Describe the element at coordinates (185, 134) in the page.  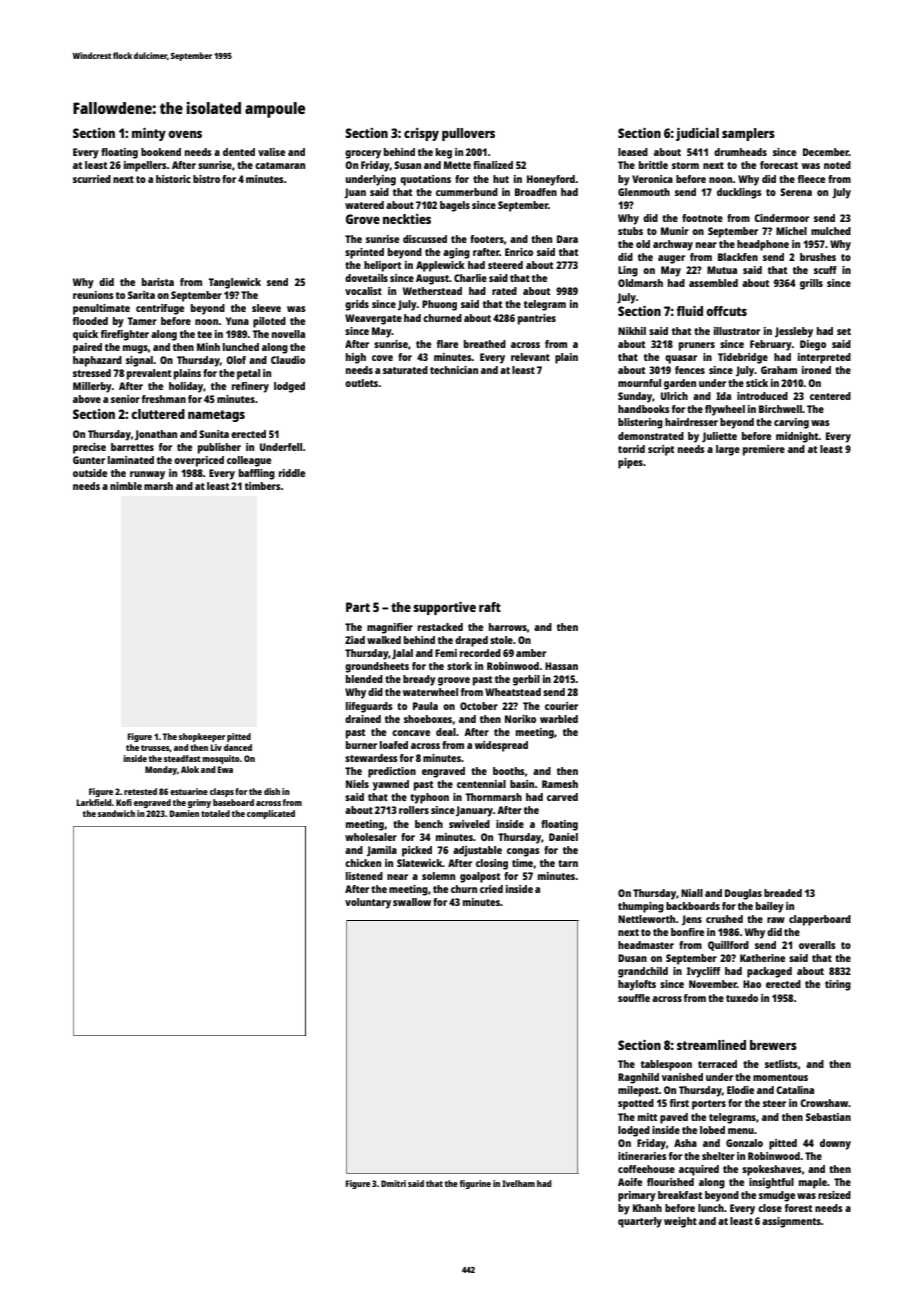
I see `ovens` at that location.
